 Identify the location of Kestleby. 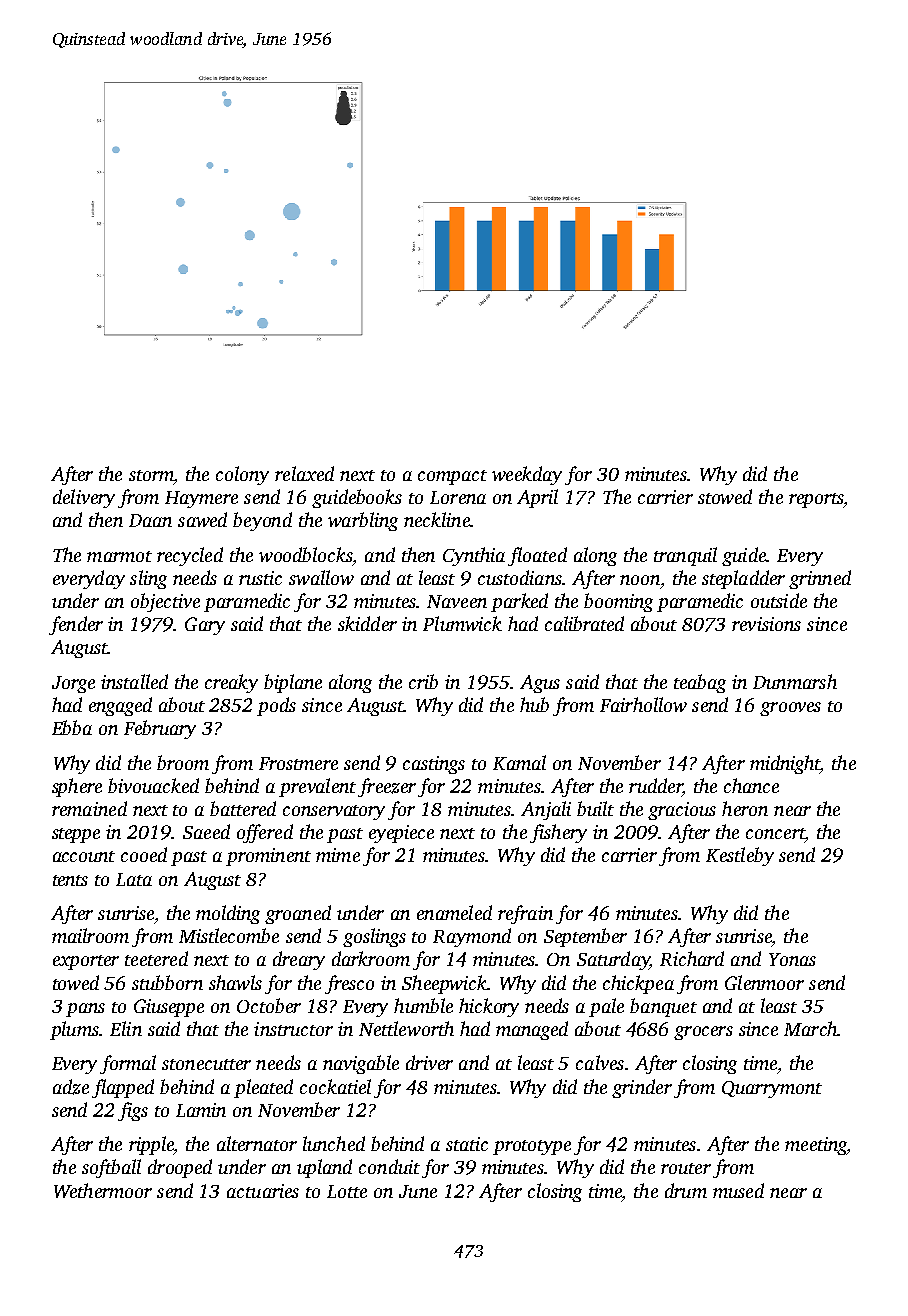
(740, 856).
